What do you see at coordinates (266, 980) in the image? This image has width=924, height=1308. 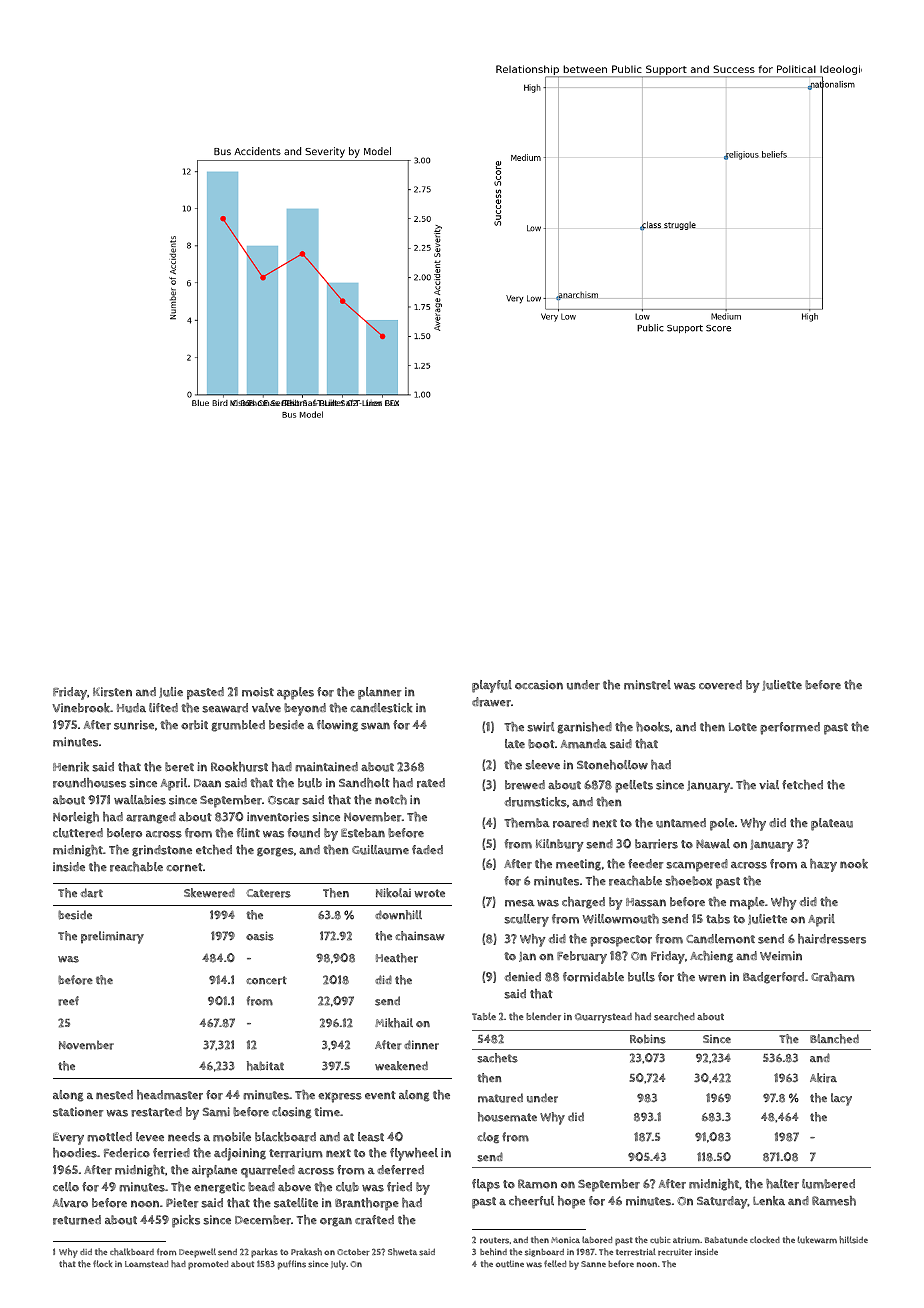 I see `concert` at bounding box center [266, 980].
